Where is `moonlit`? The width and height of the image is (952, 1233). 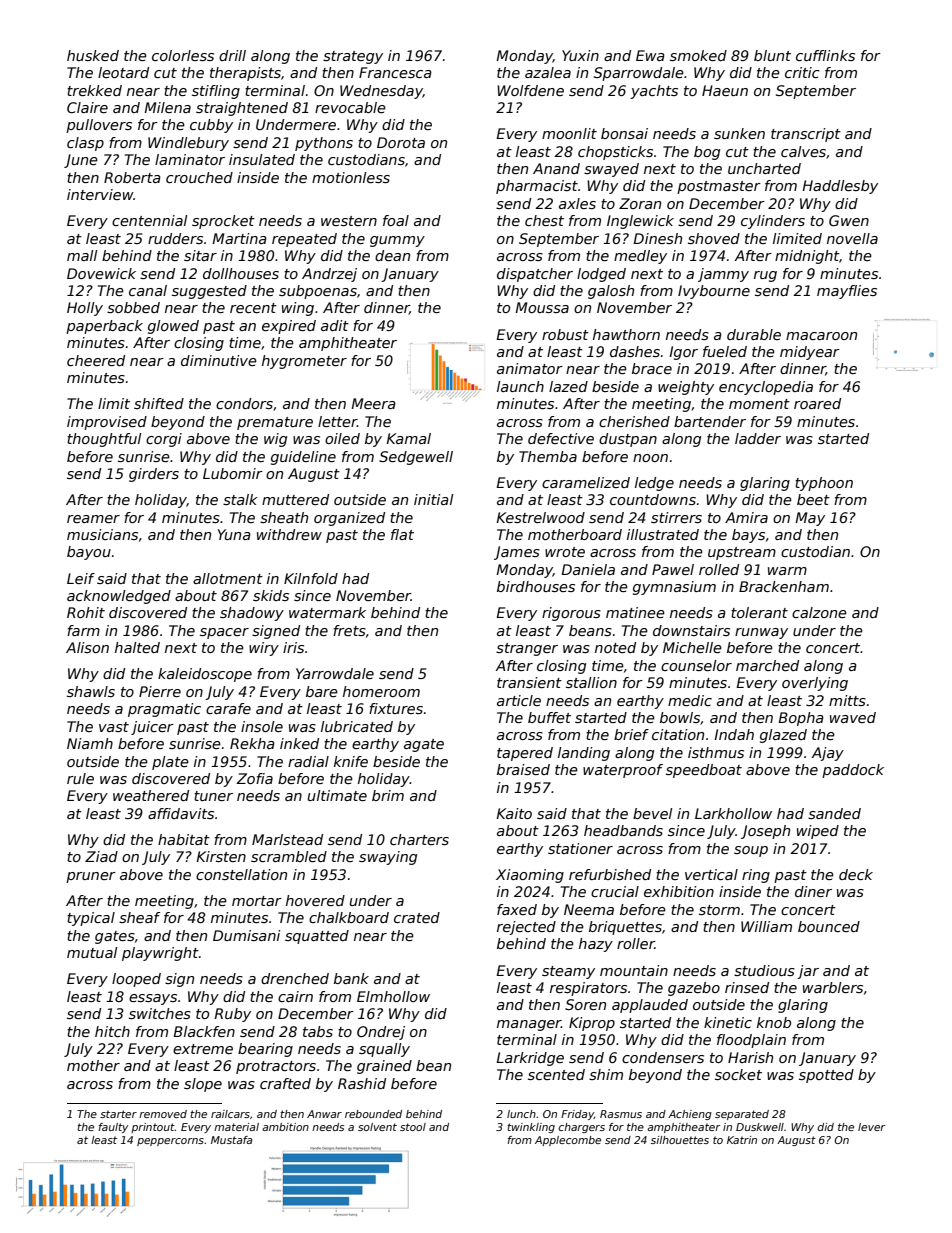 moonlit is located at coordinates (569, 133).
